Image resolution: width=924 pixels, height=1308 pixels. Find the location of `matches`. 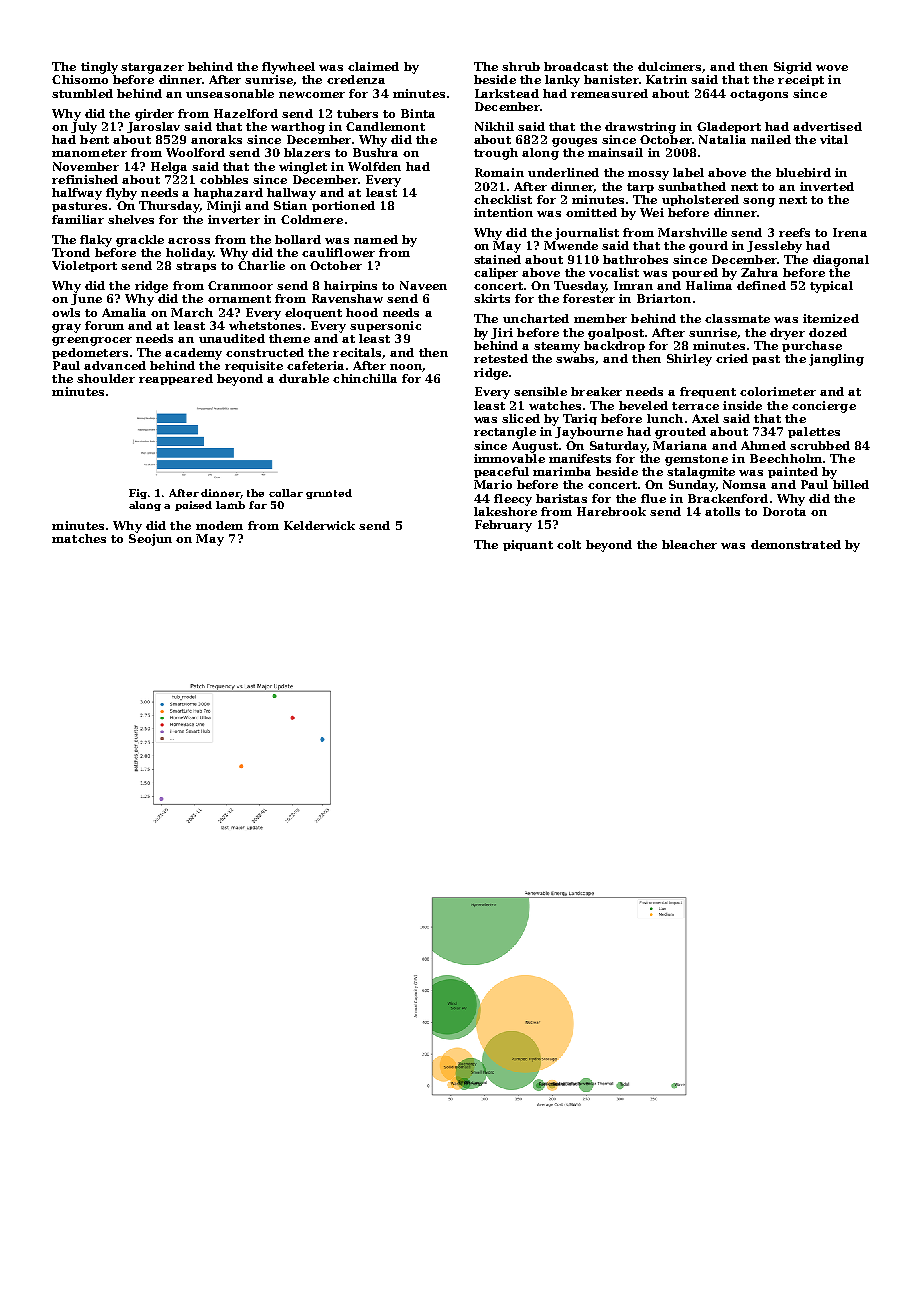

matches is located at coordinates (79, 538).
